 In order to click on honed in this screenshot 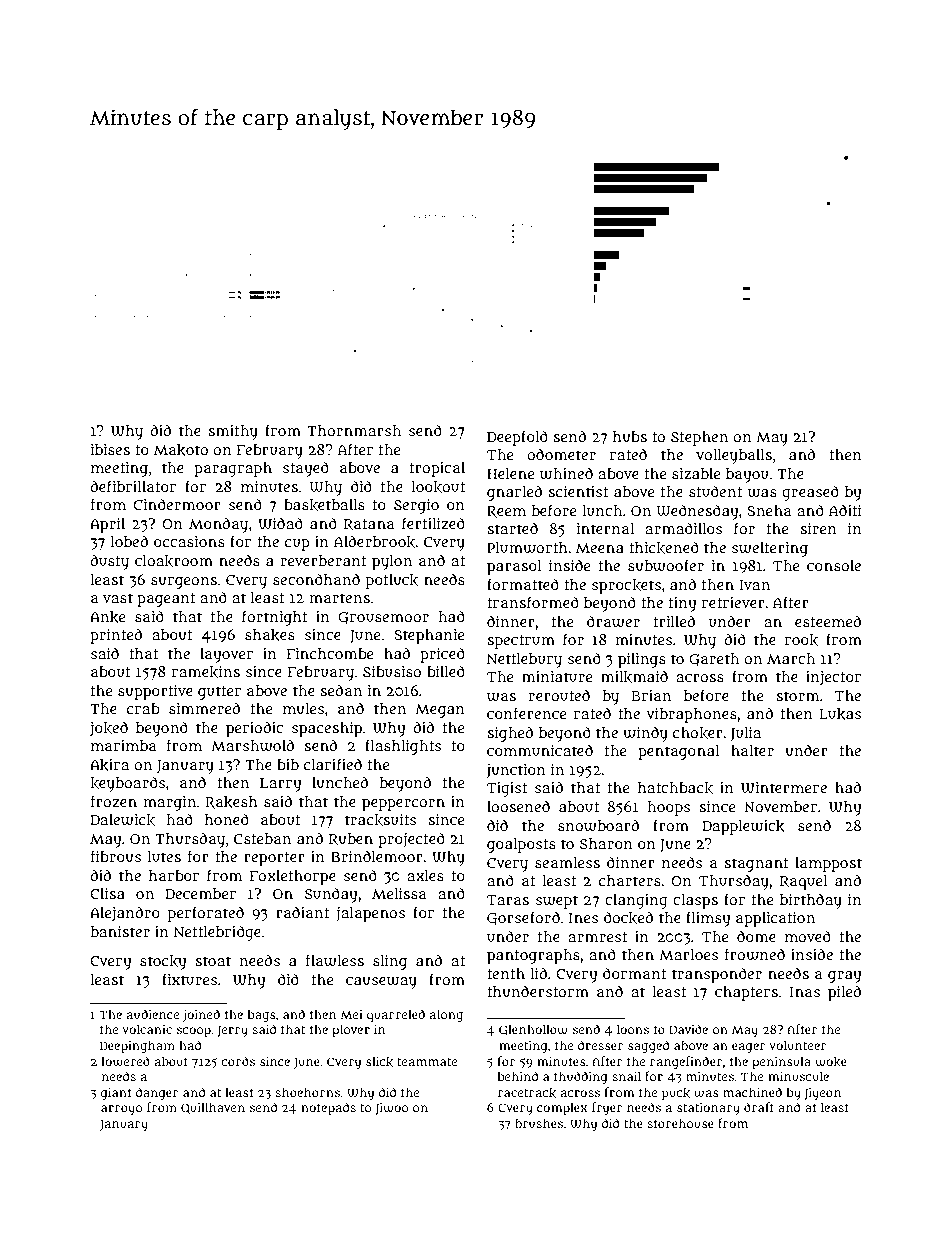, I will do `click(227, 819)`.
